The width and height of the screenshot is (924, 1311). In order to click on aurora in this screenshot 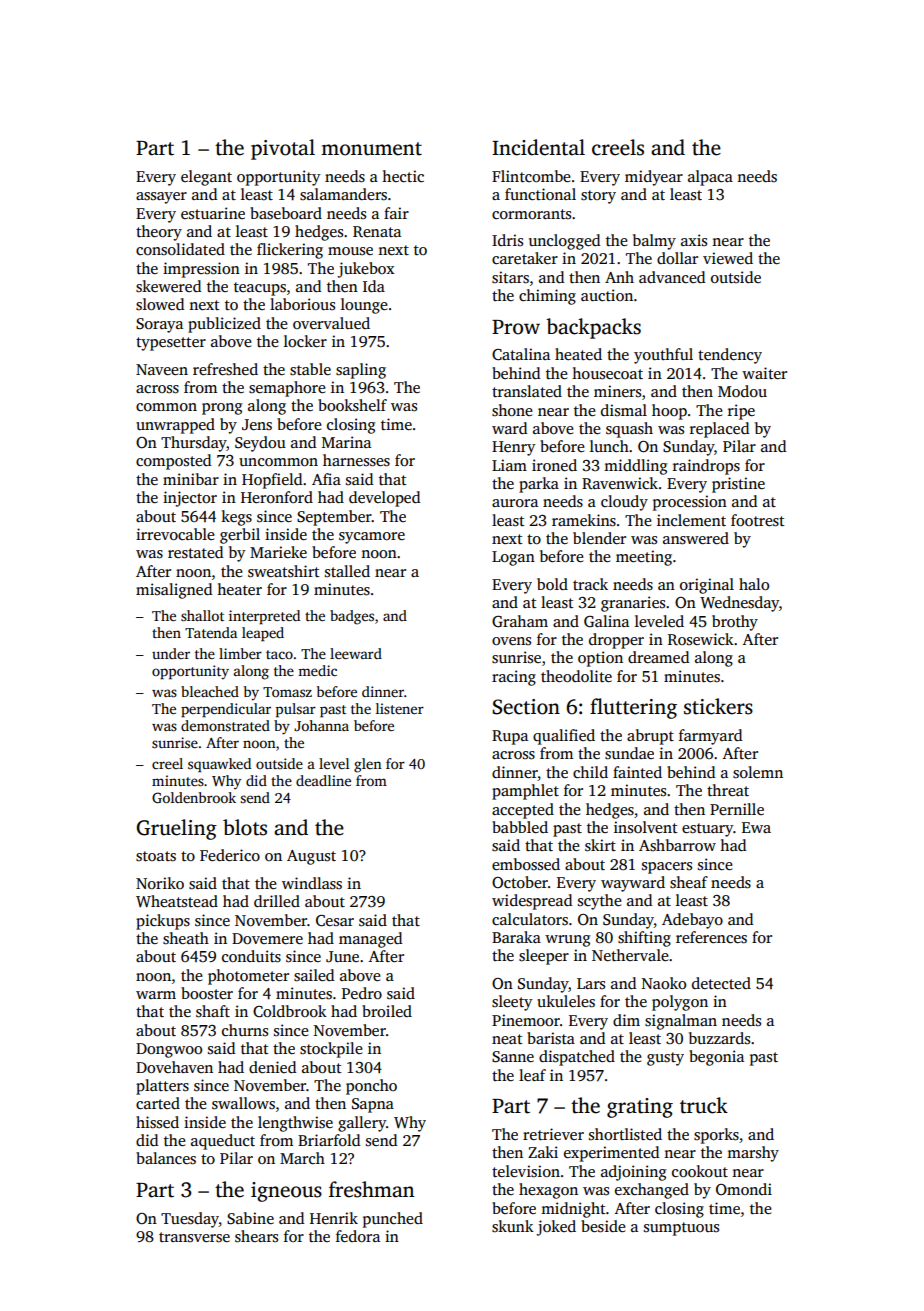, I will do `click(515, 503)`.
